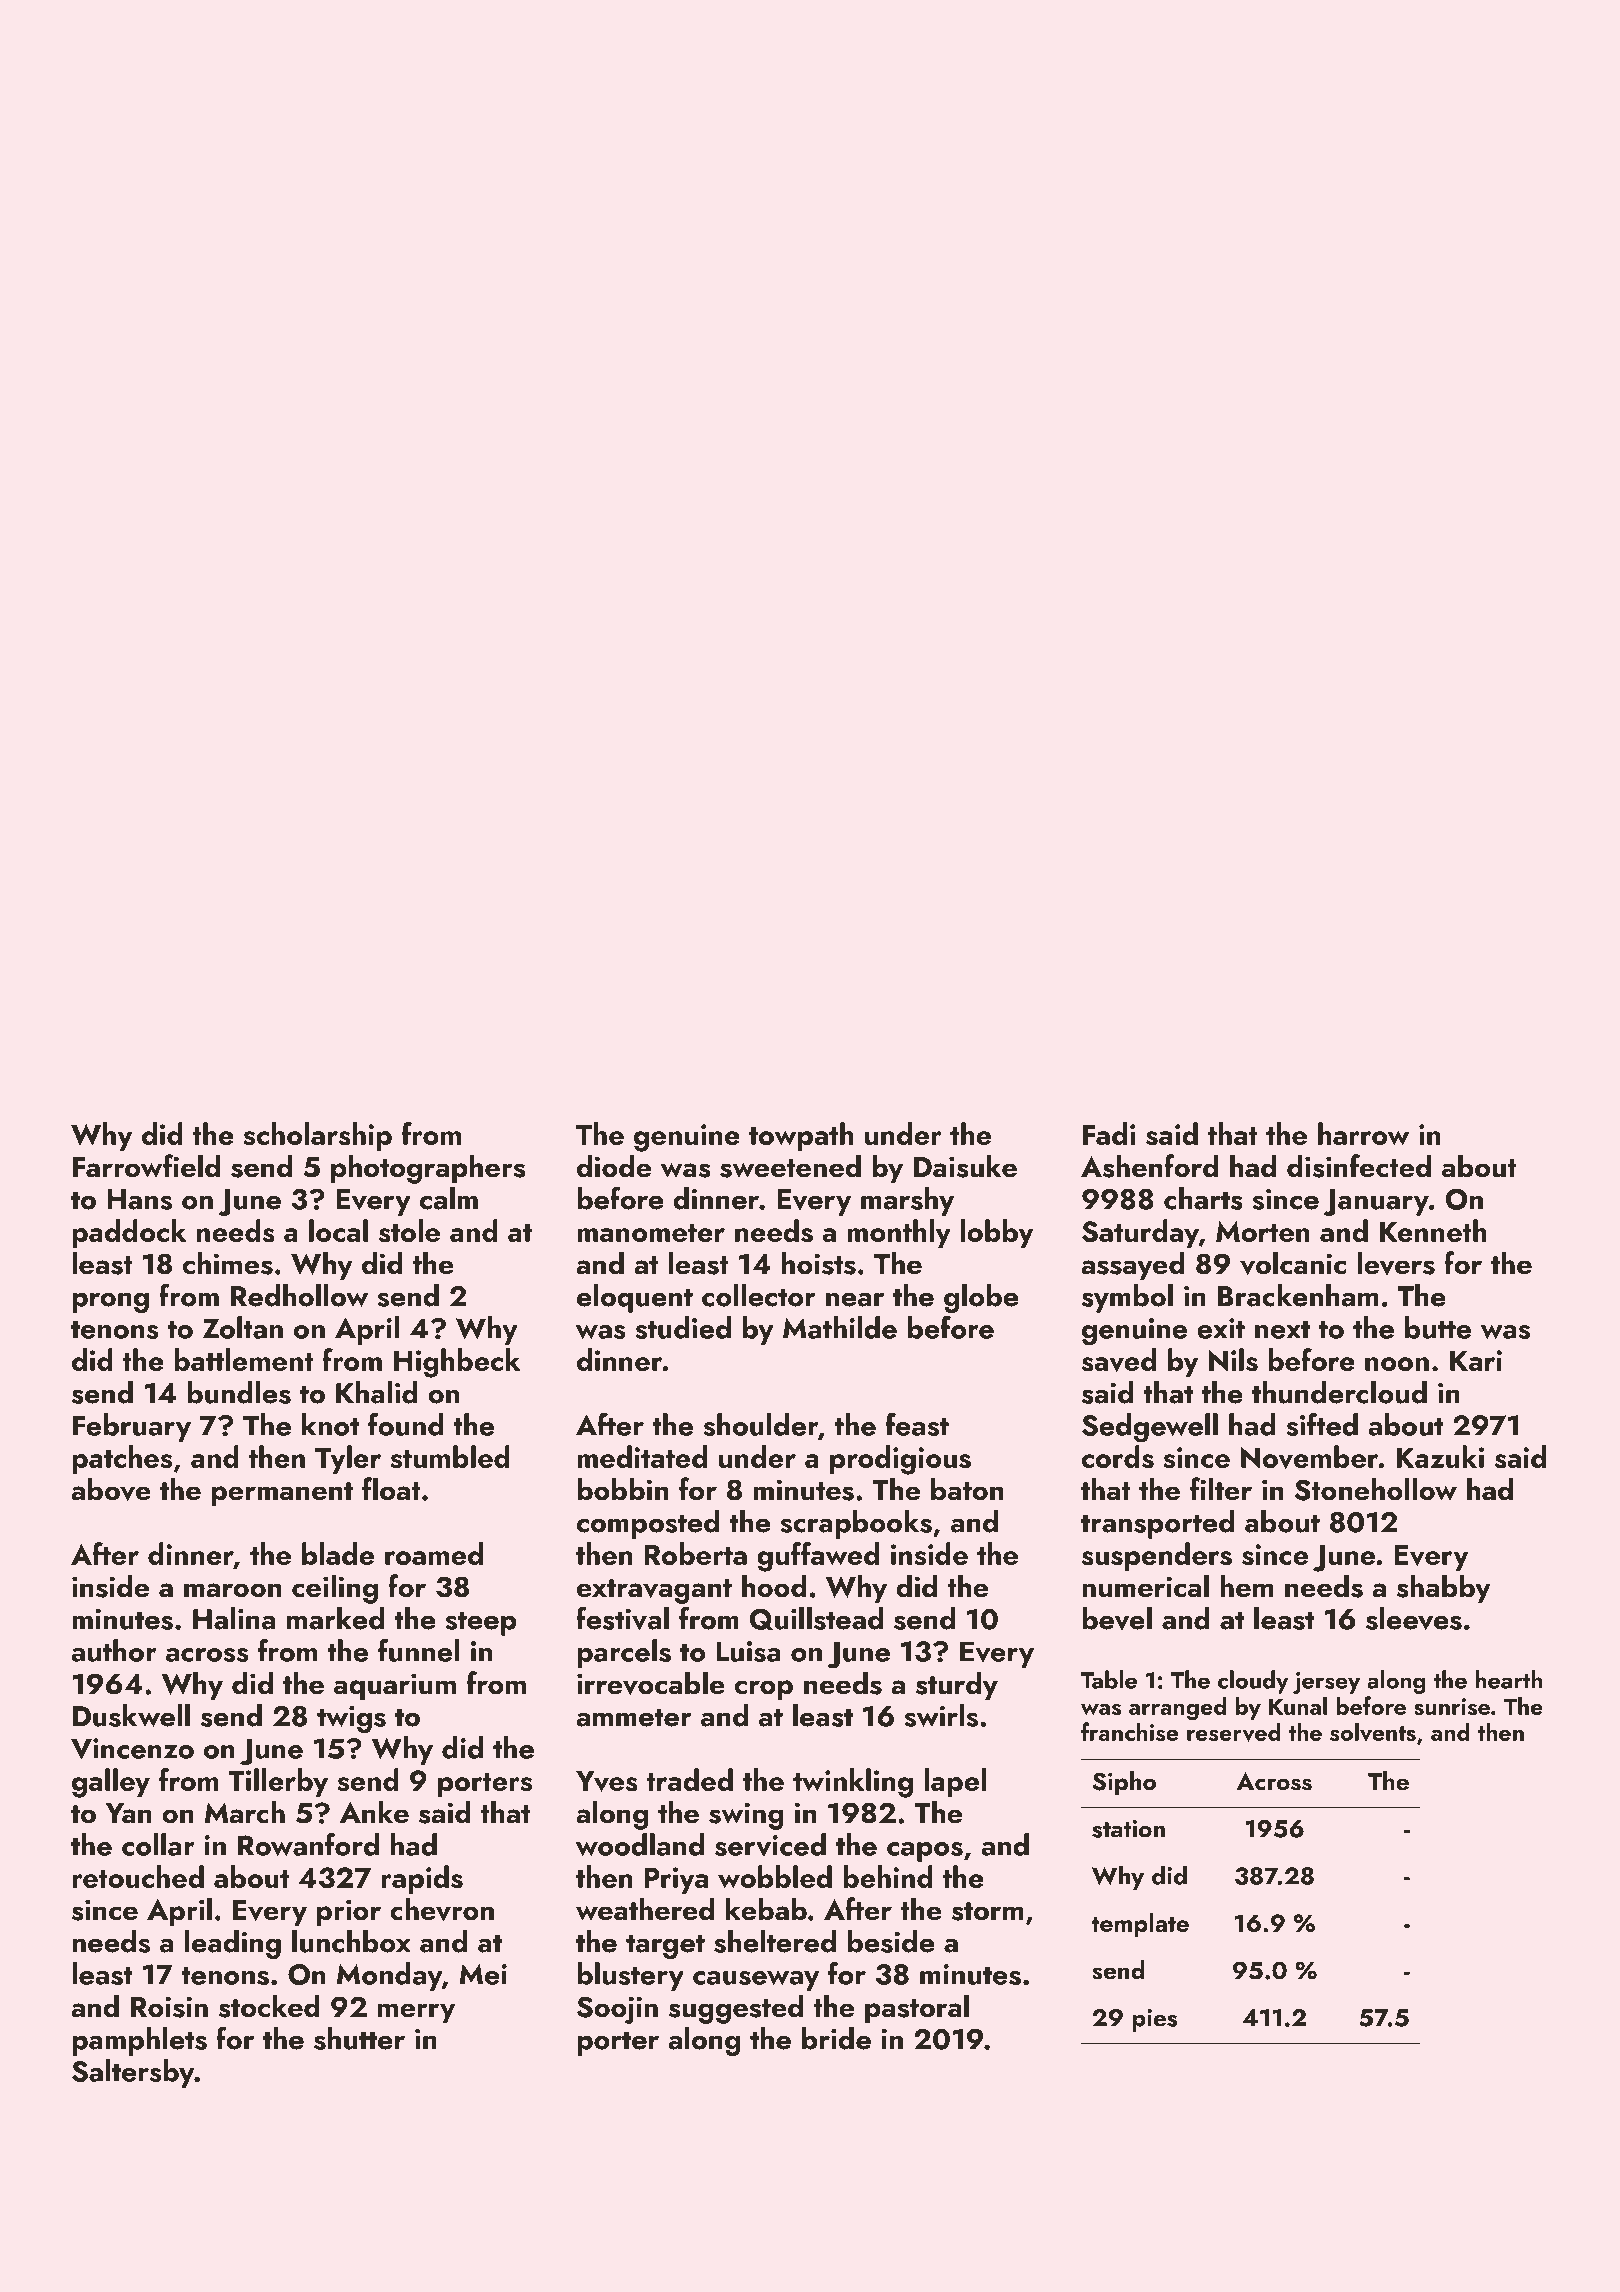 This page has width=1620, height=2292. I want to click on hearth, so click(1509, 1679).
